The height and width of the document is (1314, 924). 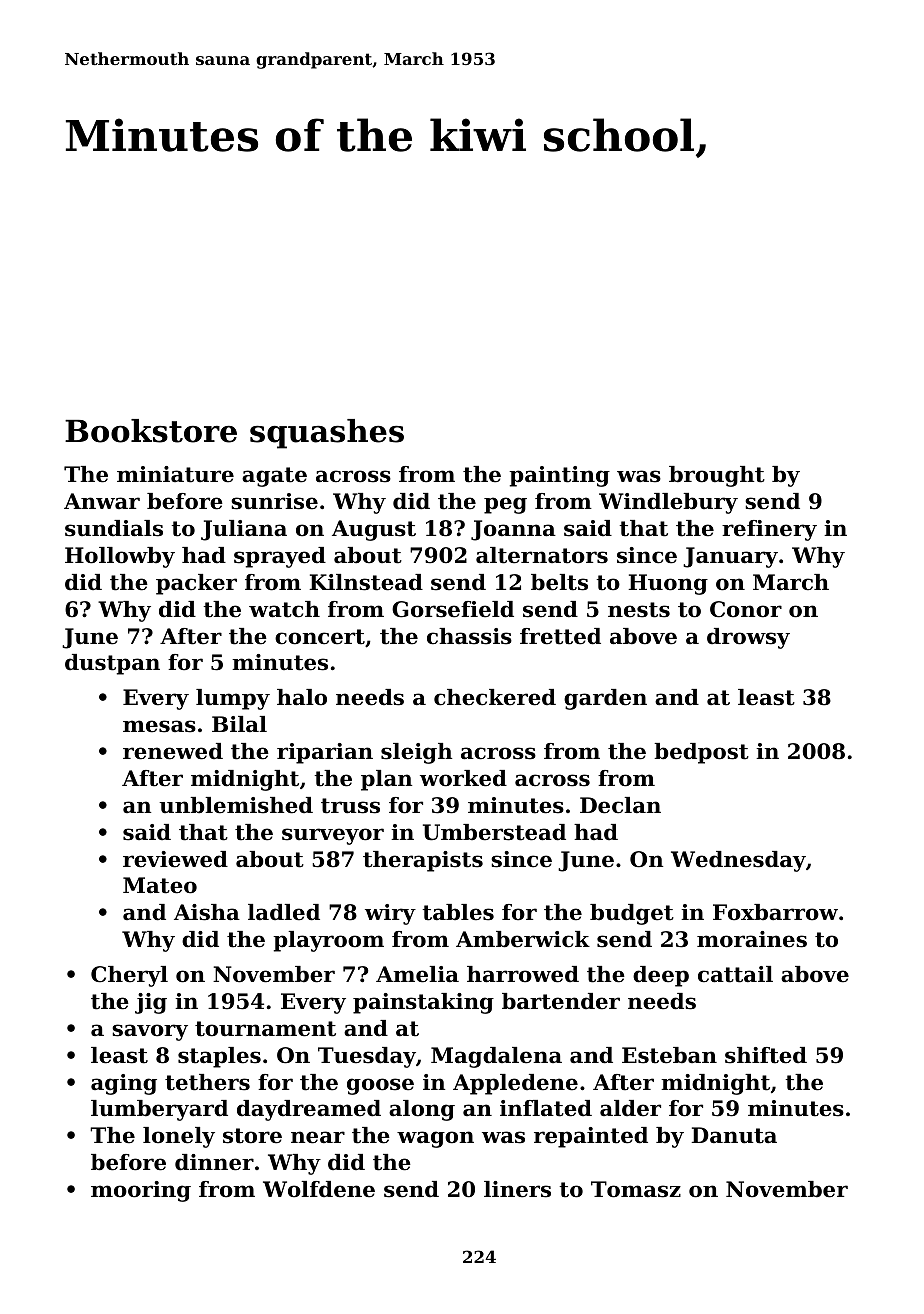 What do you see at coordinates (632, 914) in the document?
I see `budget` at bounding box center [632, 914].
